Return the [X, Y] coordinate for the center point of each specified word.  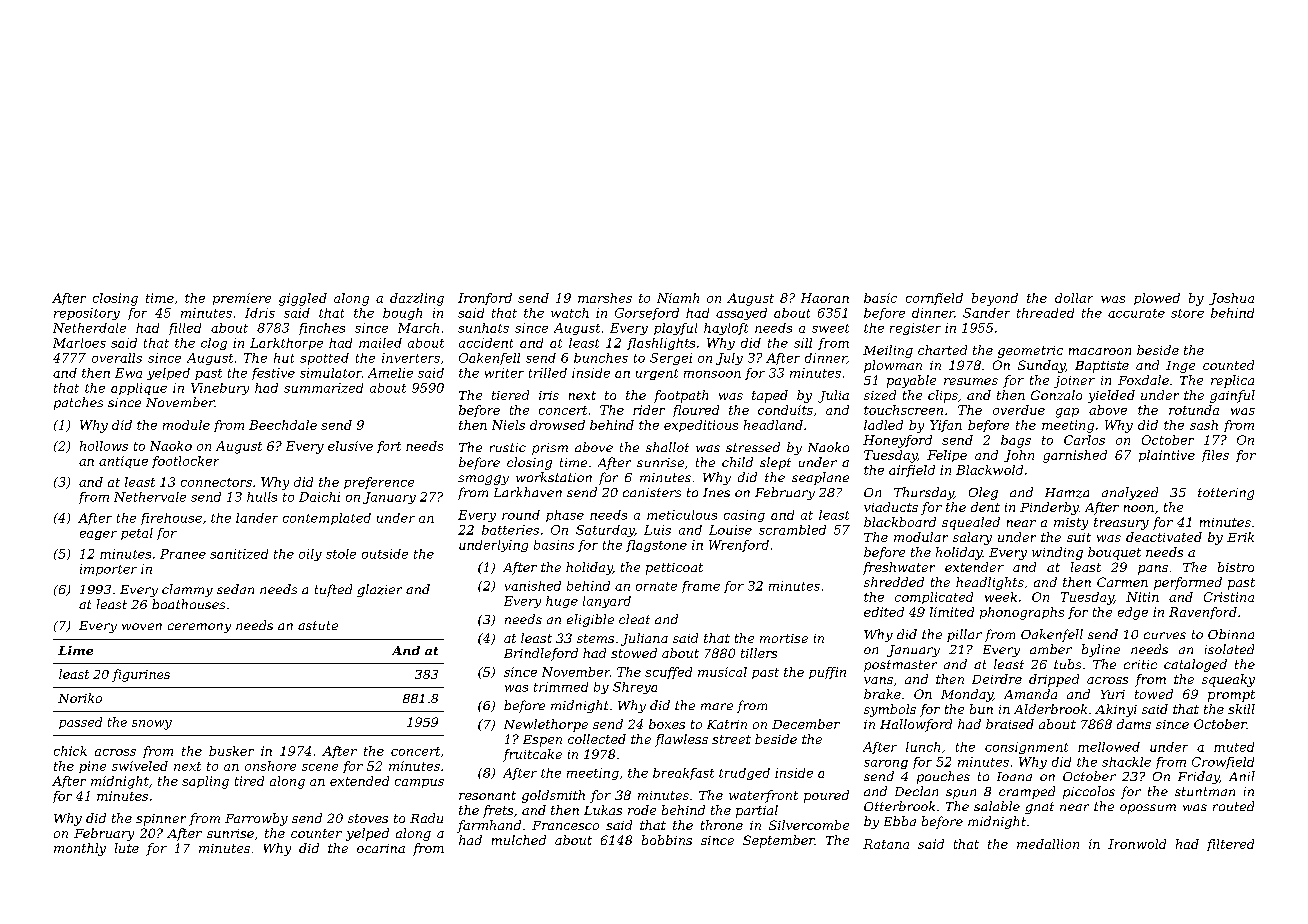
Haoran [825, 298]
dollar [1074, 298]
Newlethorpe [546, 725]
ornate [656, 586]
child [737, 462]
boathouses [188, 604]
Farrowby [256, 819]
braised [1010, 724]
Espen [542, 741]
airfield [912, 471]
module [186, 425]
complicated [934, 598]
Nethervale [150, 497]
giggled [303, 299]
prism [550, 449]
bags [1016, 441]
